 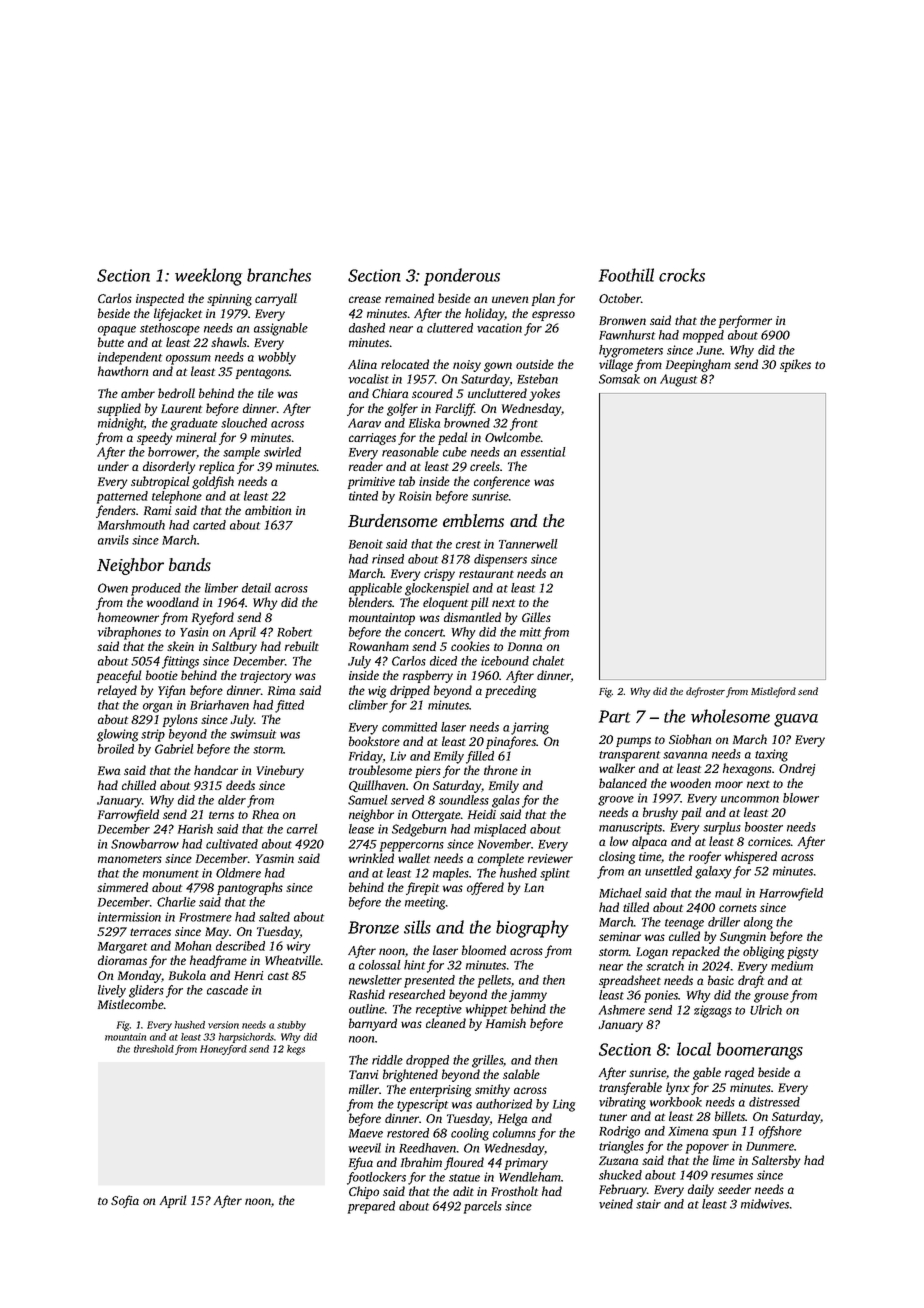 What do you see at coordinates (705, 692) in the screenshot?
I see `defroster` at bounding box center [705, 692].
